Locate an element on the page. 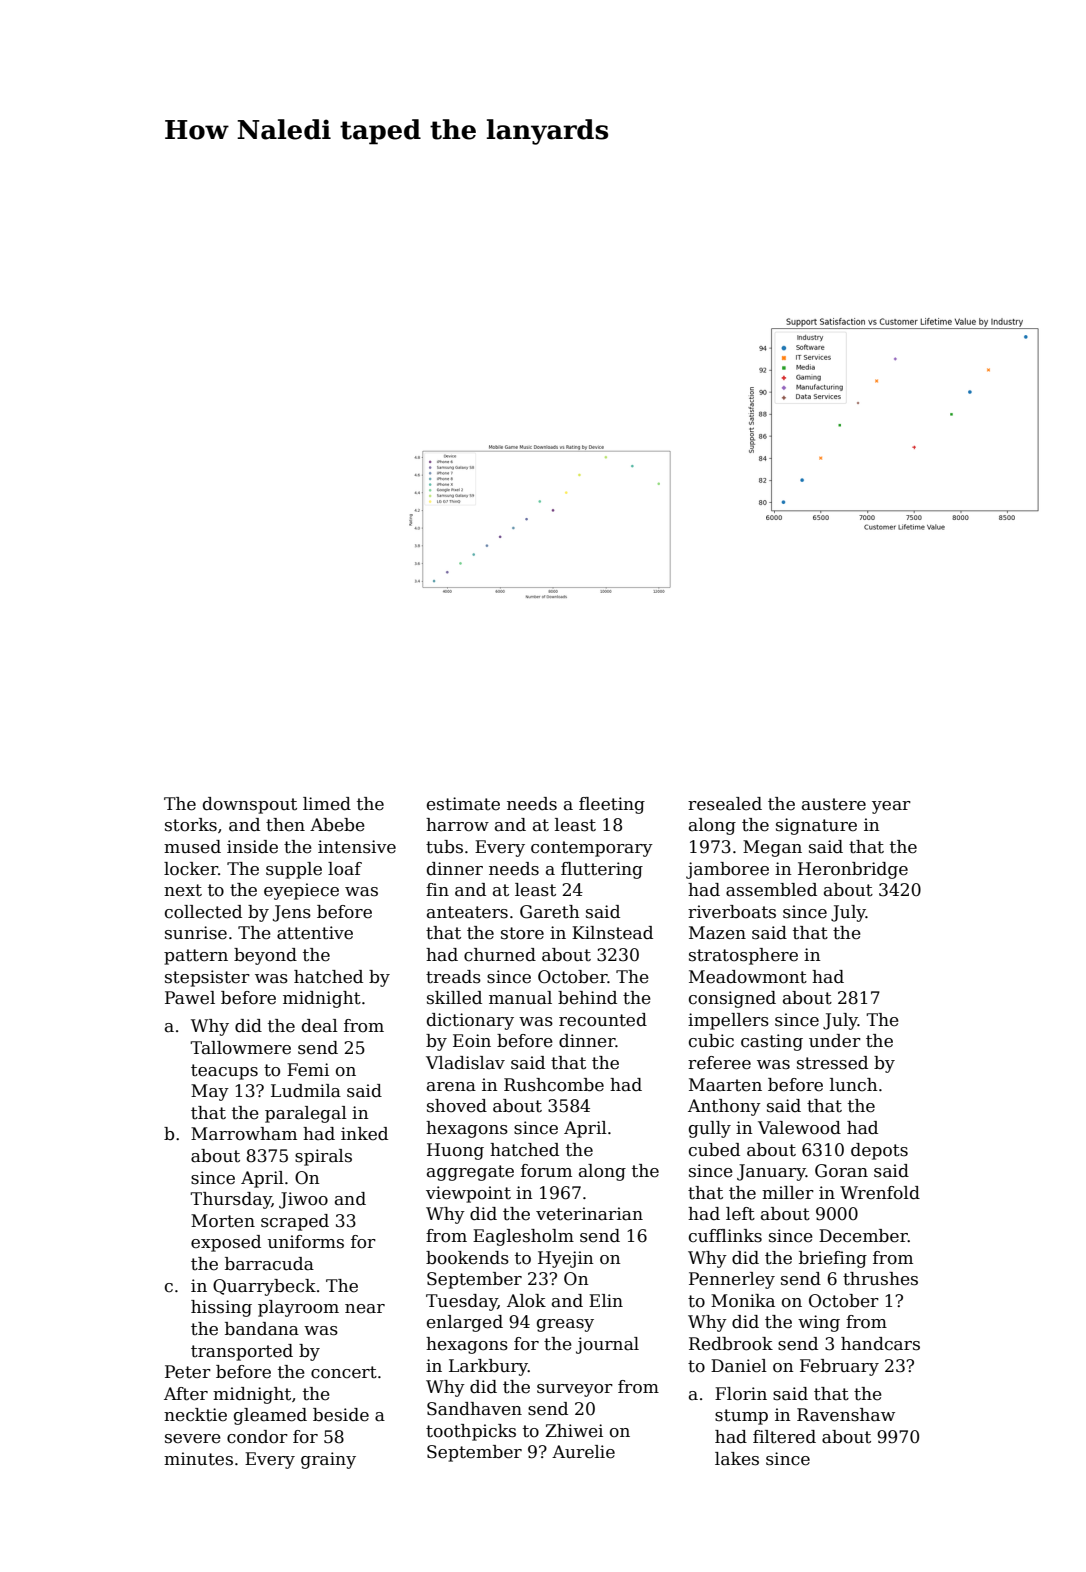 This page has width=1086, height=1572. churned is located at coordinates (500, 955).
